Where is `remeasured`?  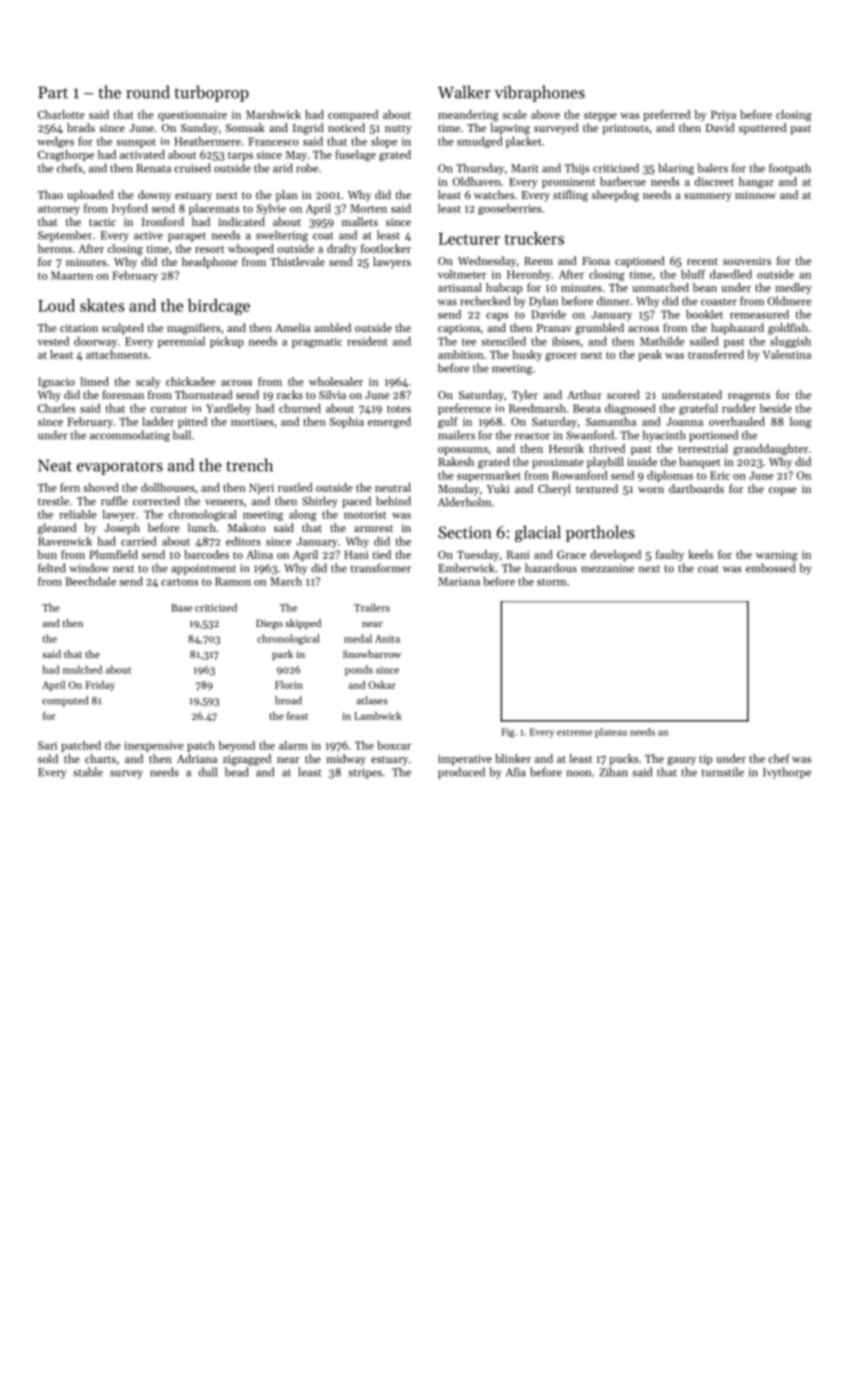
remeasured is located at coordinates (759, 314).
